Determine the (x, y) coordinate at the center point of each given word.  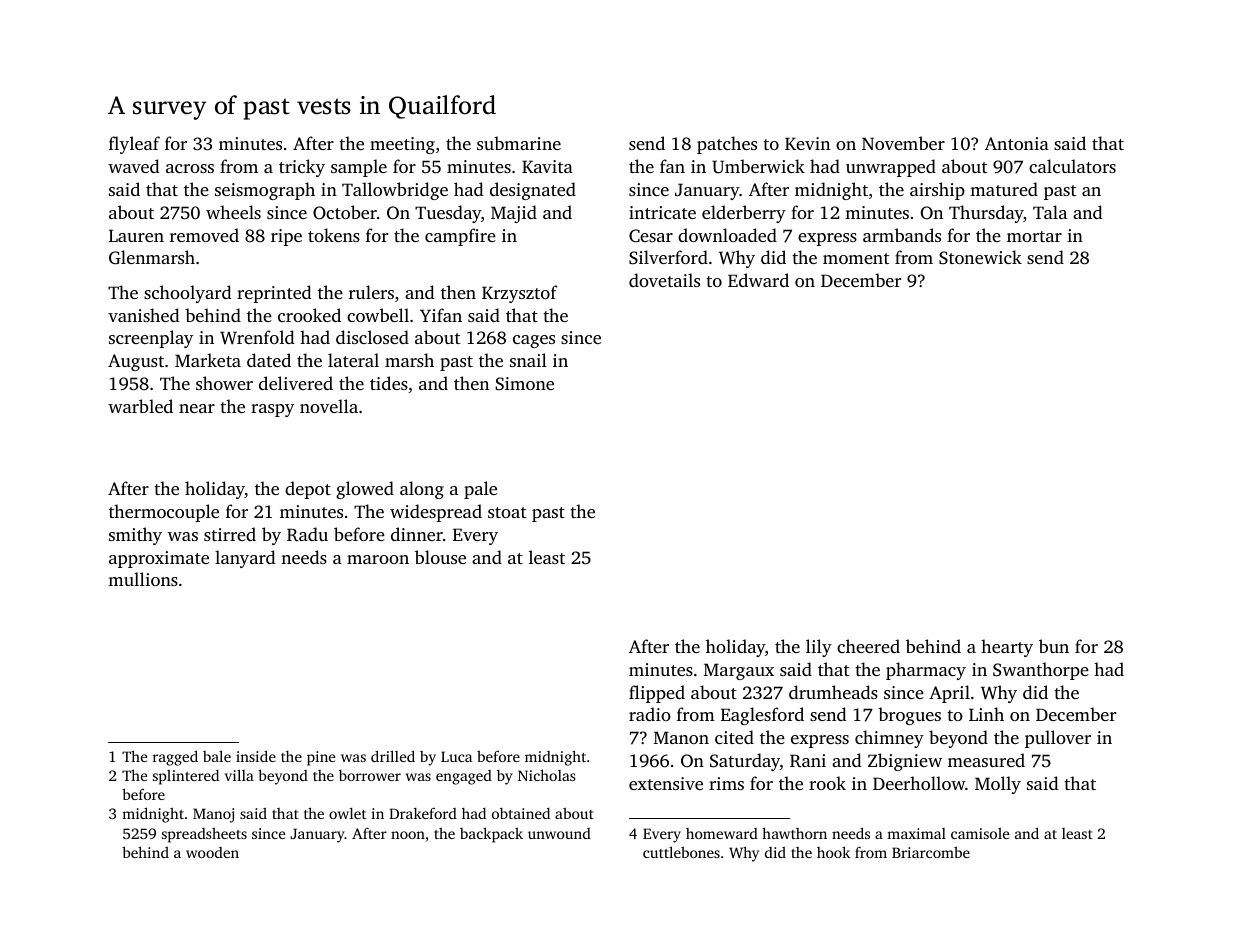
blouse (440, 557)
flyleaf (134, 145)
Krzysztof (520, 294)
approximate (159, 559)
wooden (212, 852)
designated (533, 191)
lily (819, 648)
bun (1054, 646)
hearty (1007, 648)
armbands (902, 235)
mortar (1034, 236)
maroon (378, 559)
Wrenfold (257, 337)
